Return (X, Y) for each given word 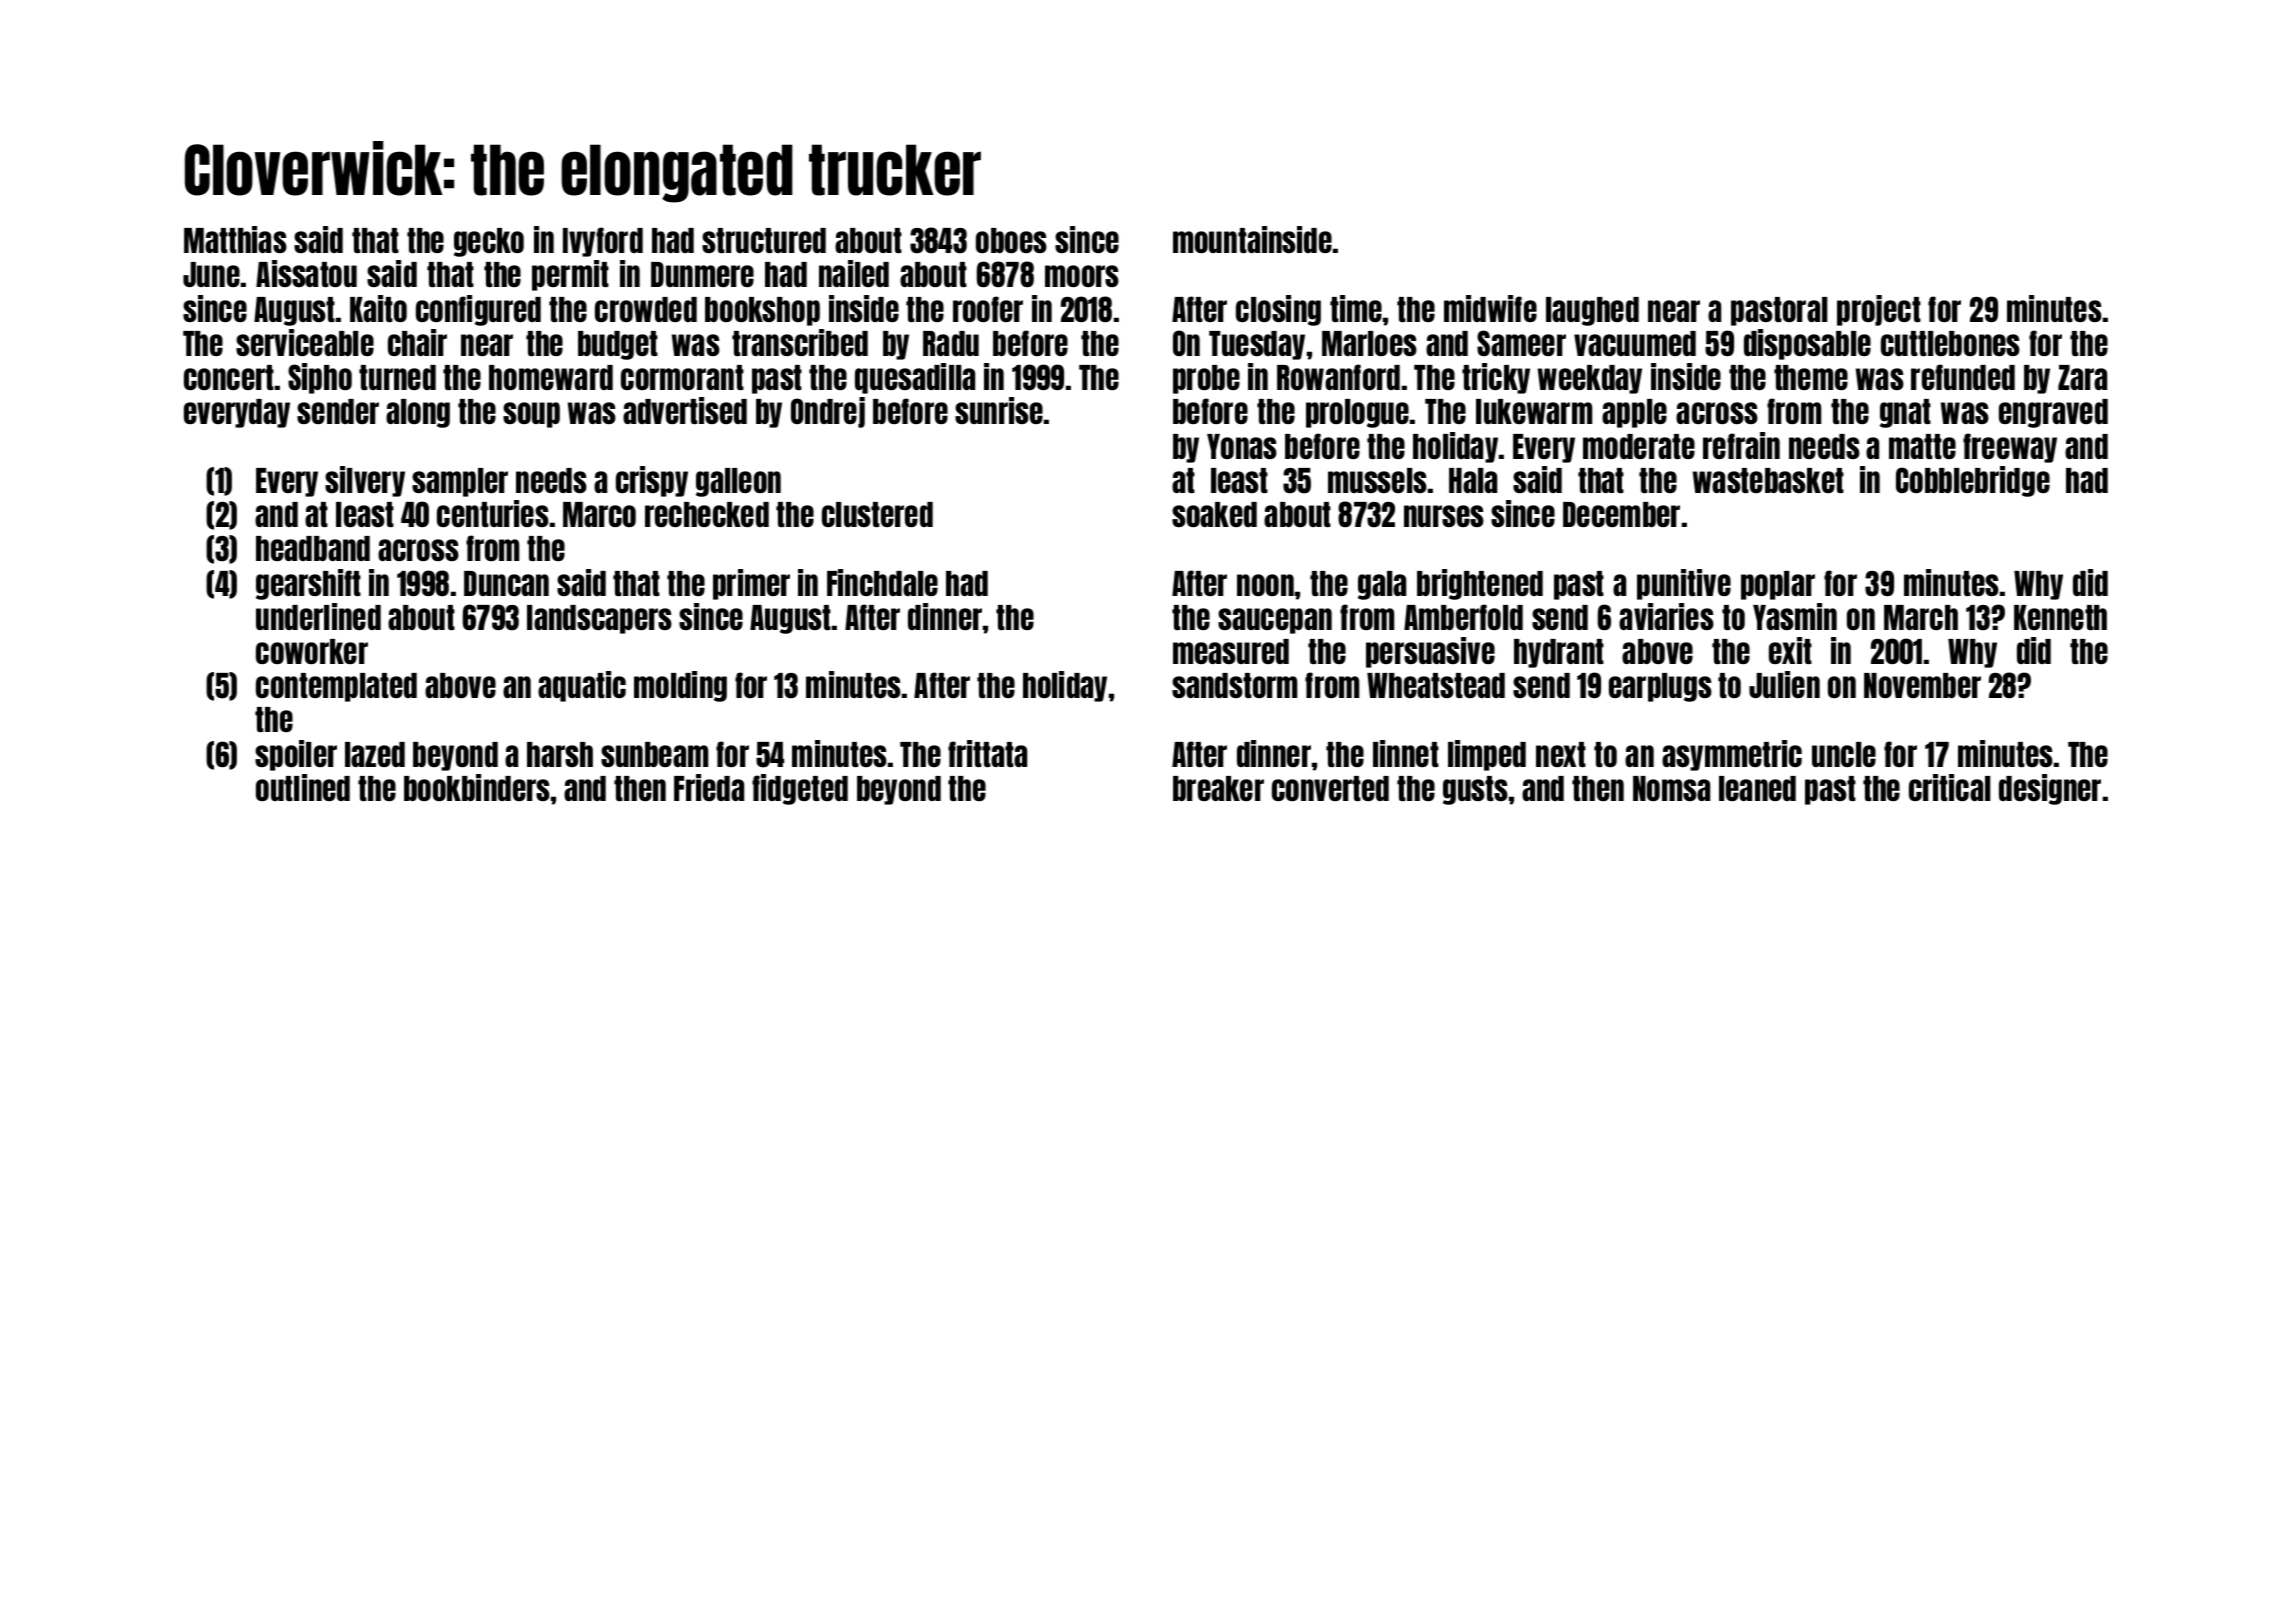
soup (531, 415)
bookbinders (477, 787)
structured (764, 240)
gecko (489, 242)
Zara (2082, 377)
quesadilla (915, 378)
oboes (1011, 240)
